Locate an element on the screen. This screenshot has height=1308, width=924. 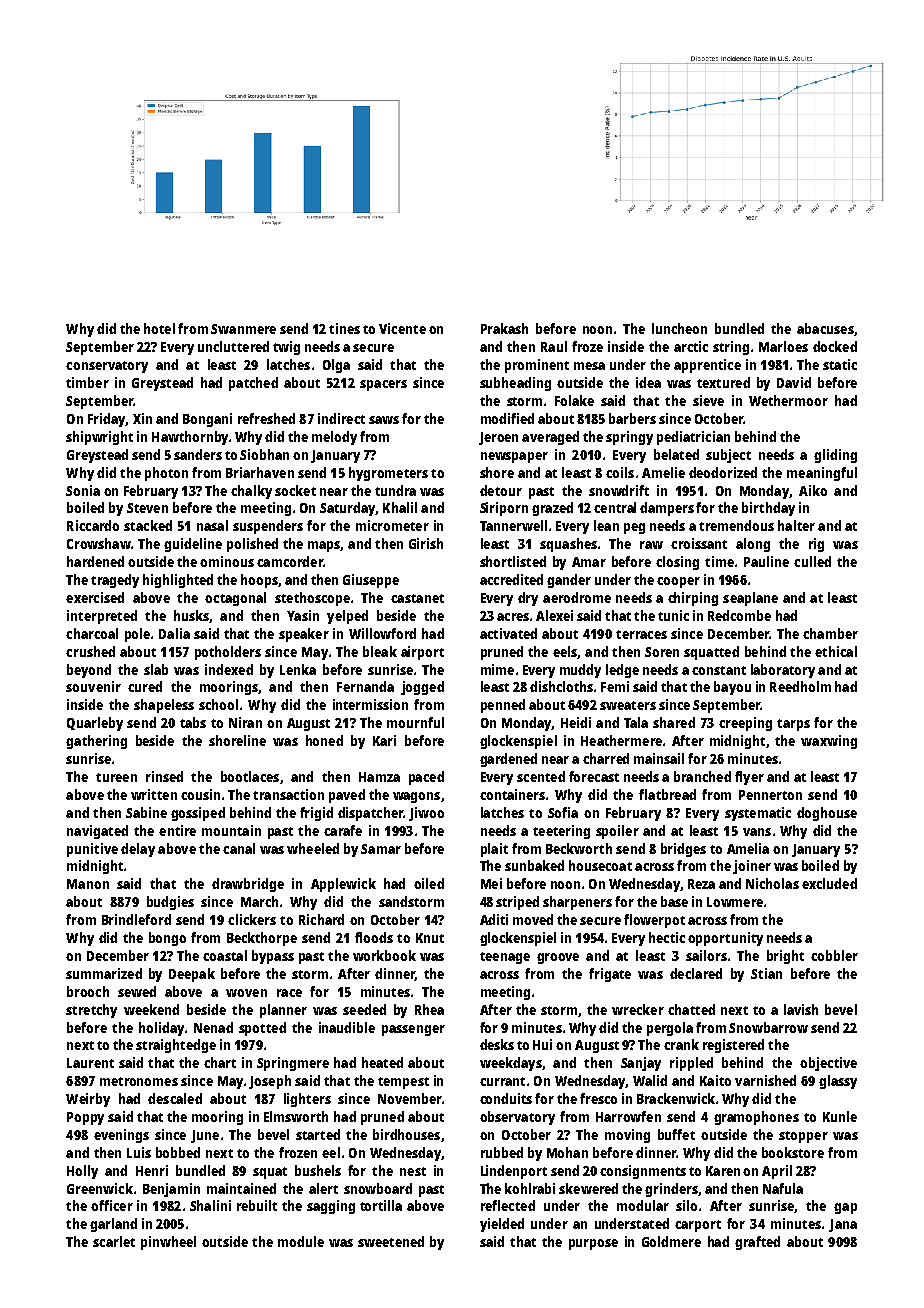
meaningful is located at coordinates (822, 474).
